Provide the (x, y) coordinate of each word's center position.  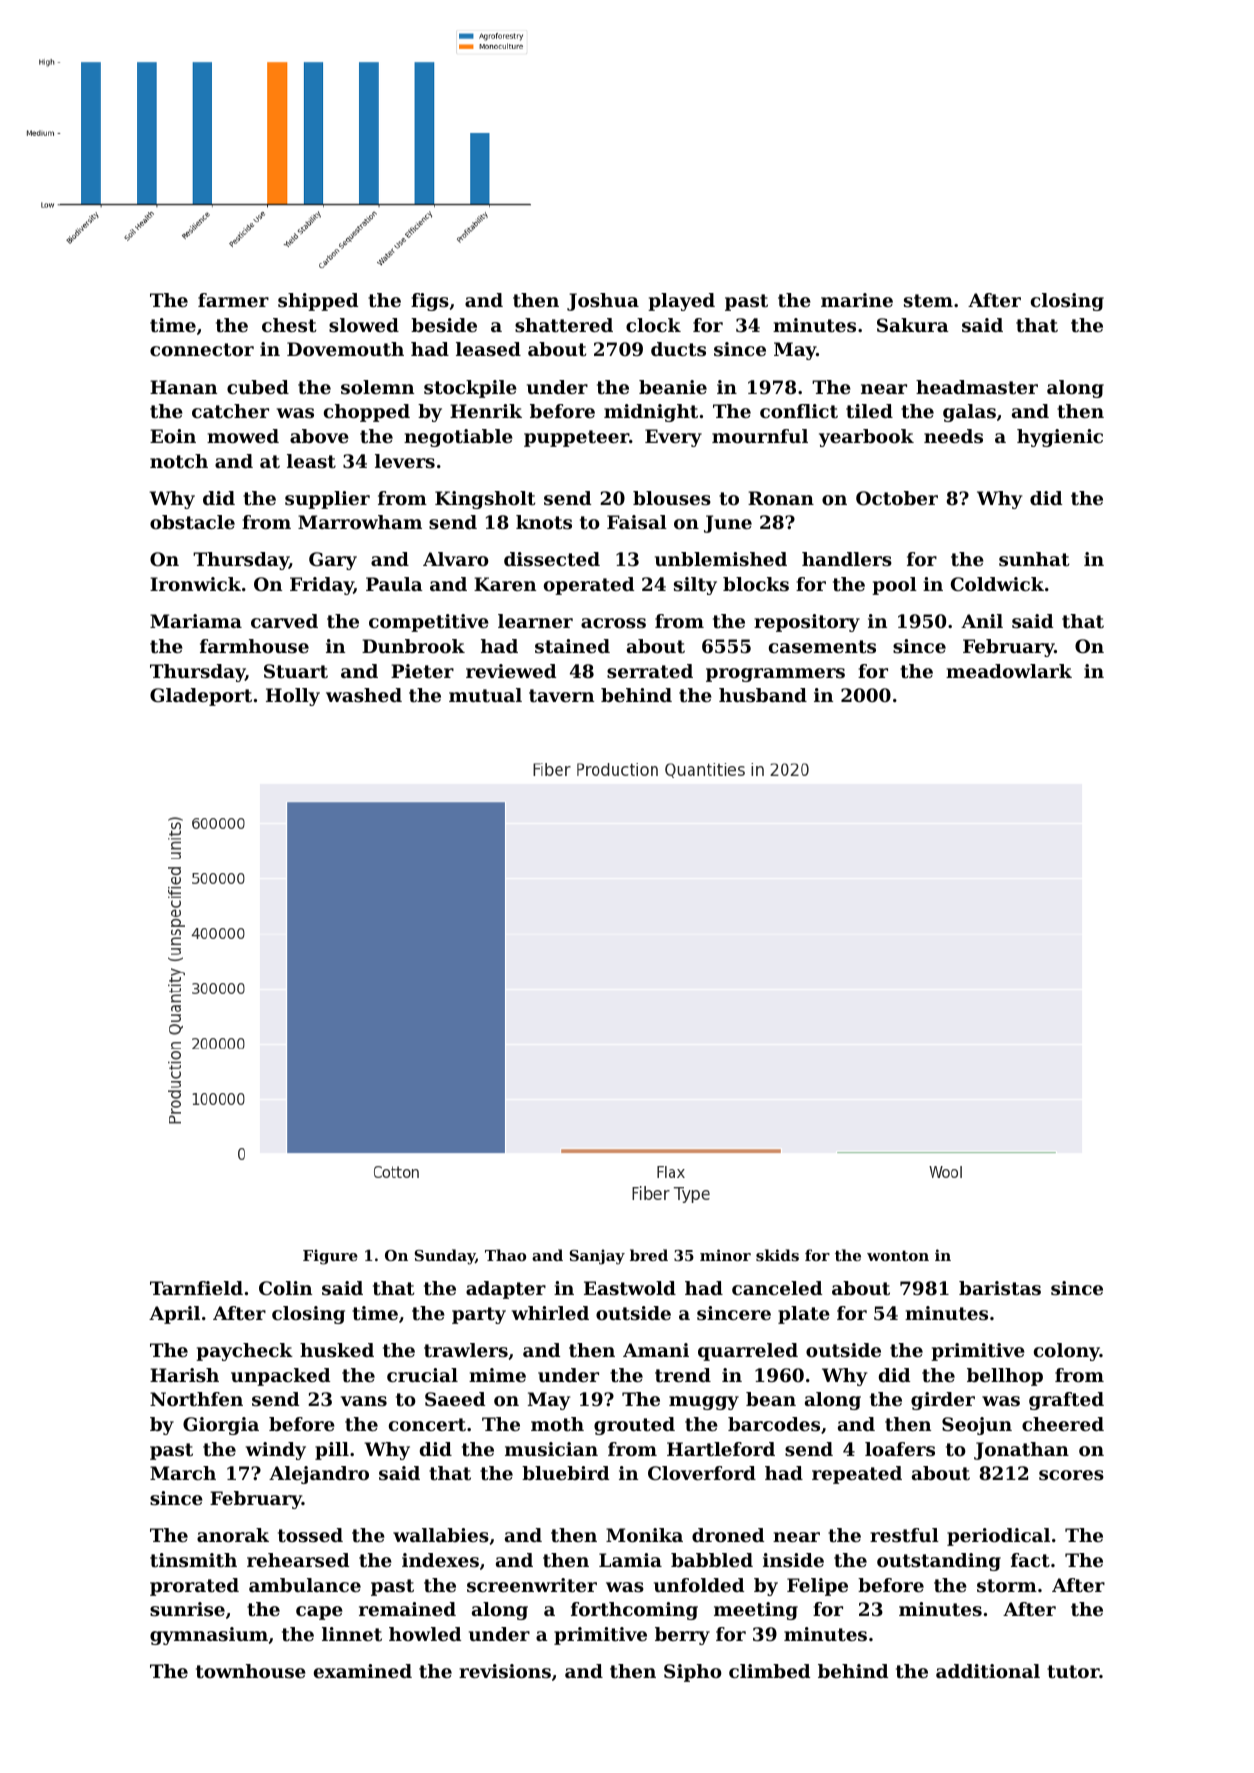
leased (488, 349)
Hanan (183, 387)
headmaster (977, 387)
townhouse (251, 1671)
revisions (505, 1671)
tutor (1073, 1671)
